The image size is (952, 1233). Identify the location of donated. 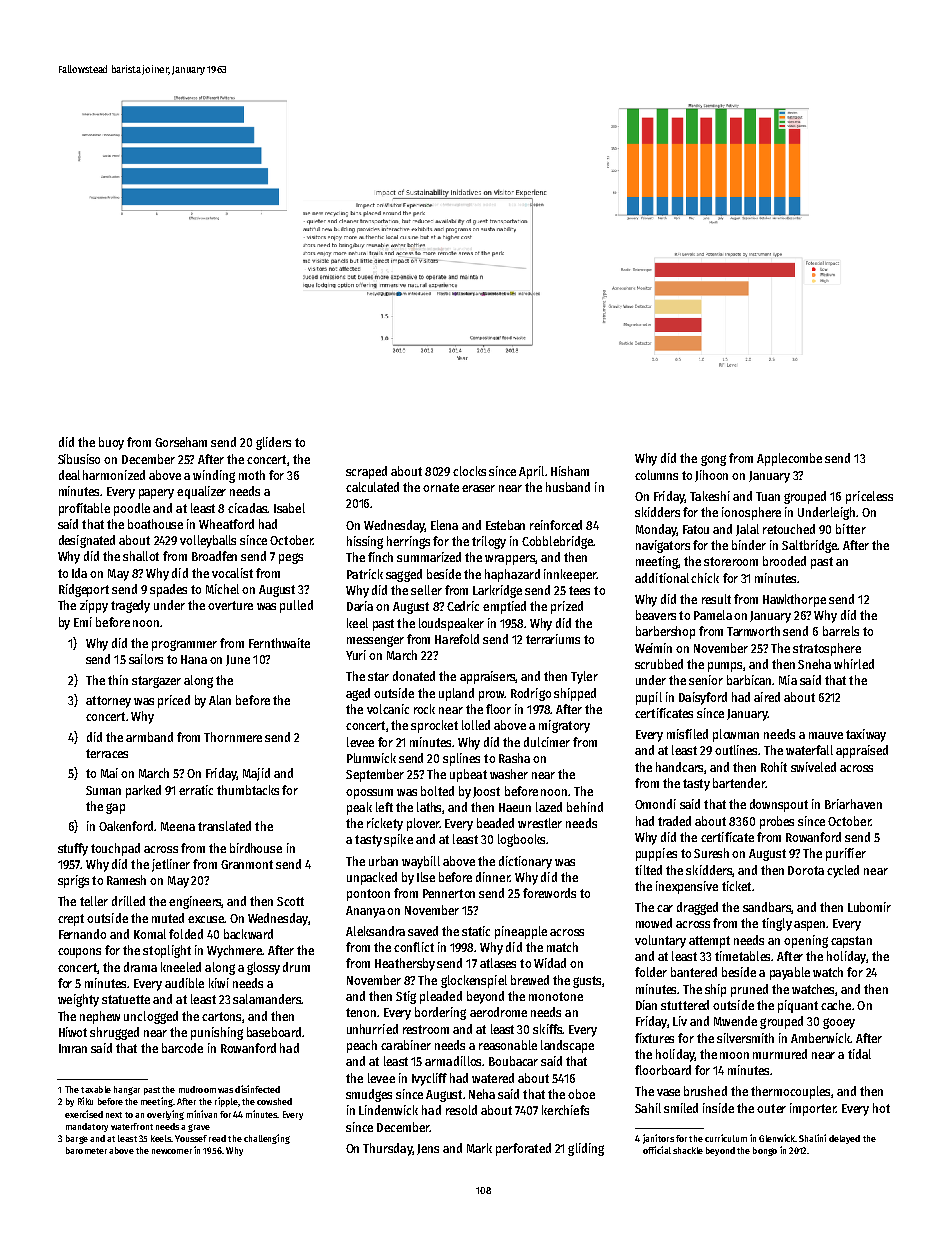
(414, 676).
